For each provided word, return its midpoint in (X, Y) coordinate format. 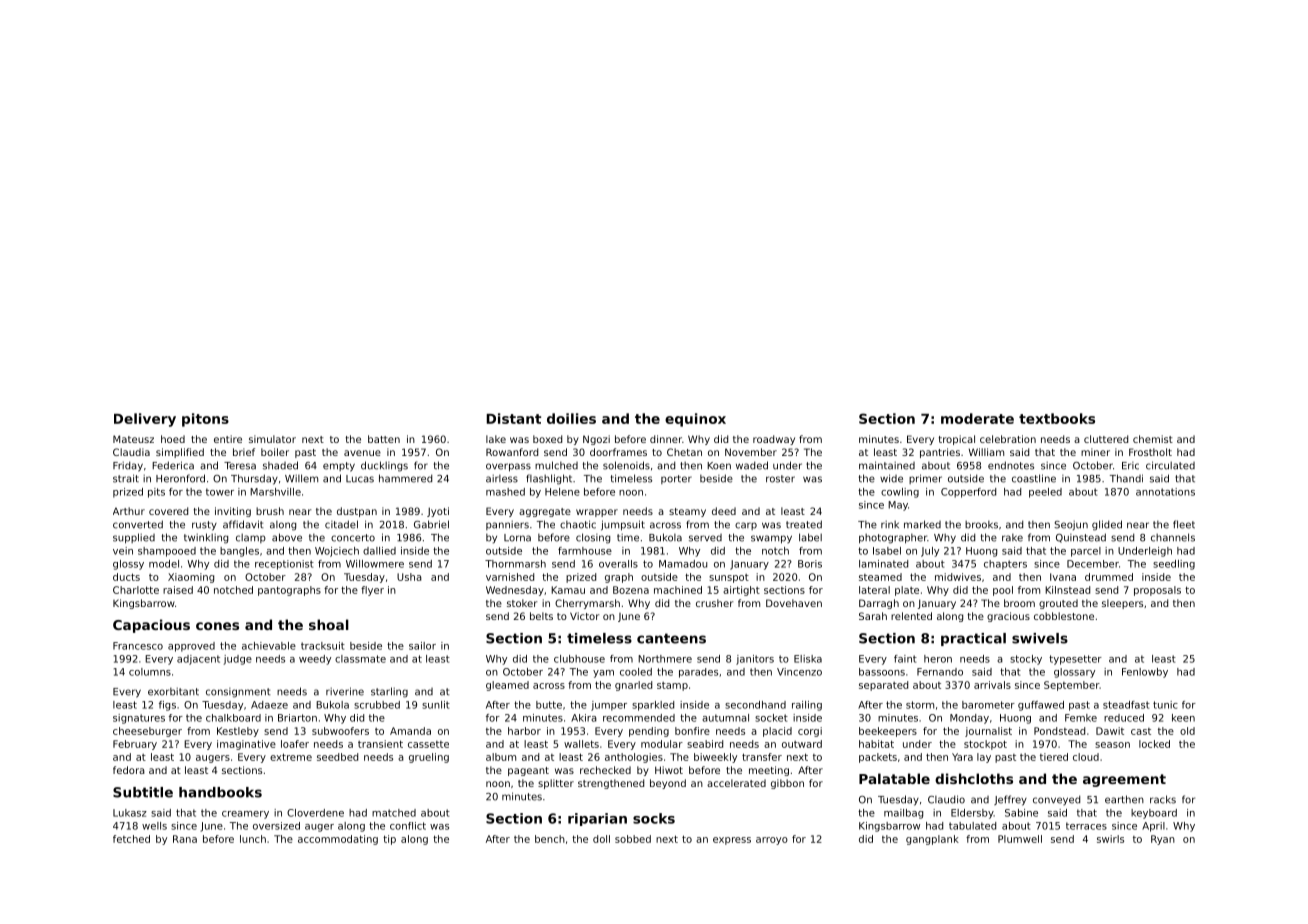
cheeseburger (147, 732)
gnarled (633, 686)
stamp (672, 686)
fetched (131, 839)
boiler (275, 452)
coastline (1034, 478)
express (732, 841)
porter (676, 479)
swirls (1110, 839)
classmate (360, 659)
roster (780, 479)
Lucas (360, 479)
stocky (1026, 660)
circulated (1170, 465)
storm (920, 705)
